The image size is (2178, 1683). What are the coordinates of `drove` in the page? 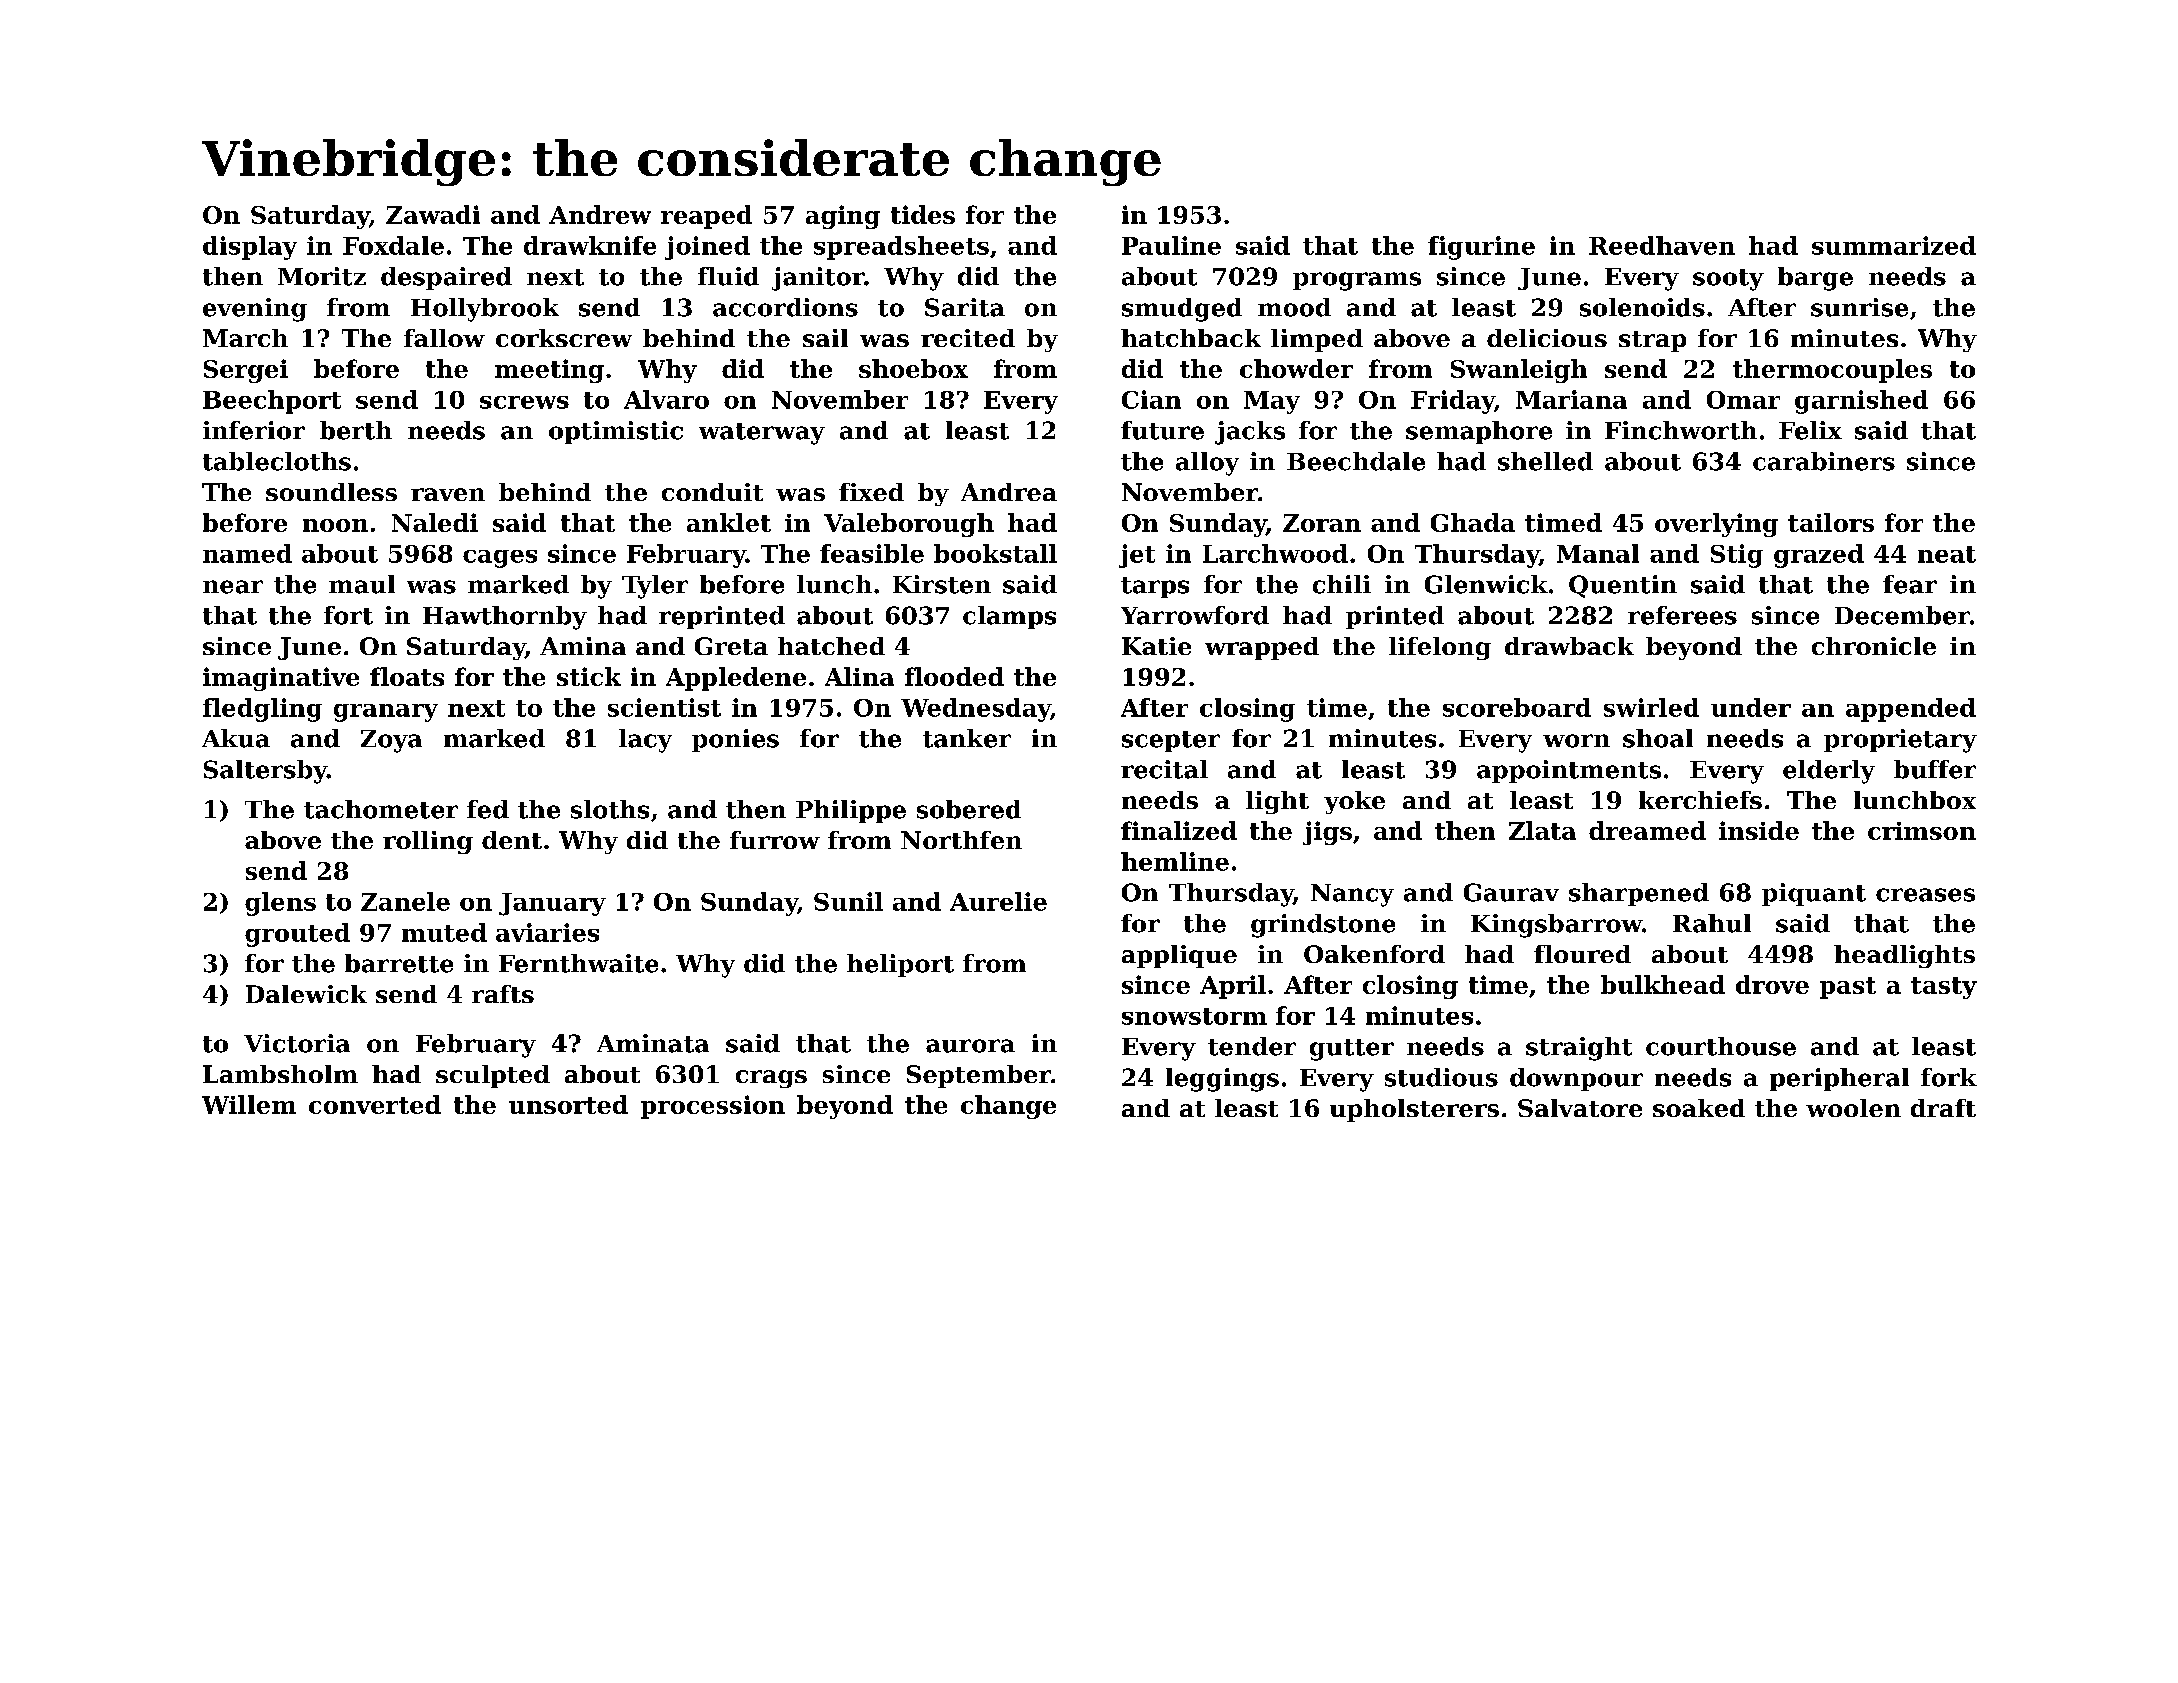 It's located at (1772, 984).
